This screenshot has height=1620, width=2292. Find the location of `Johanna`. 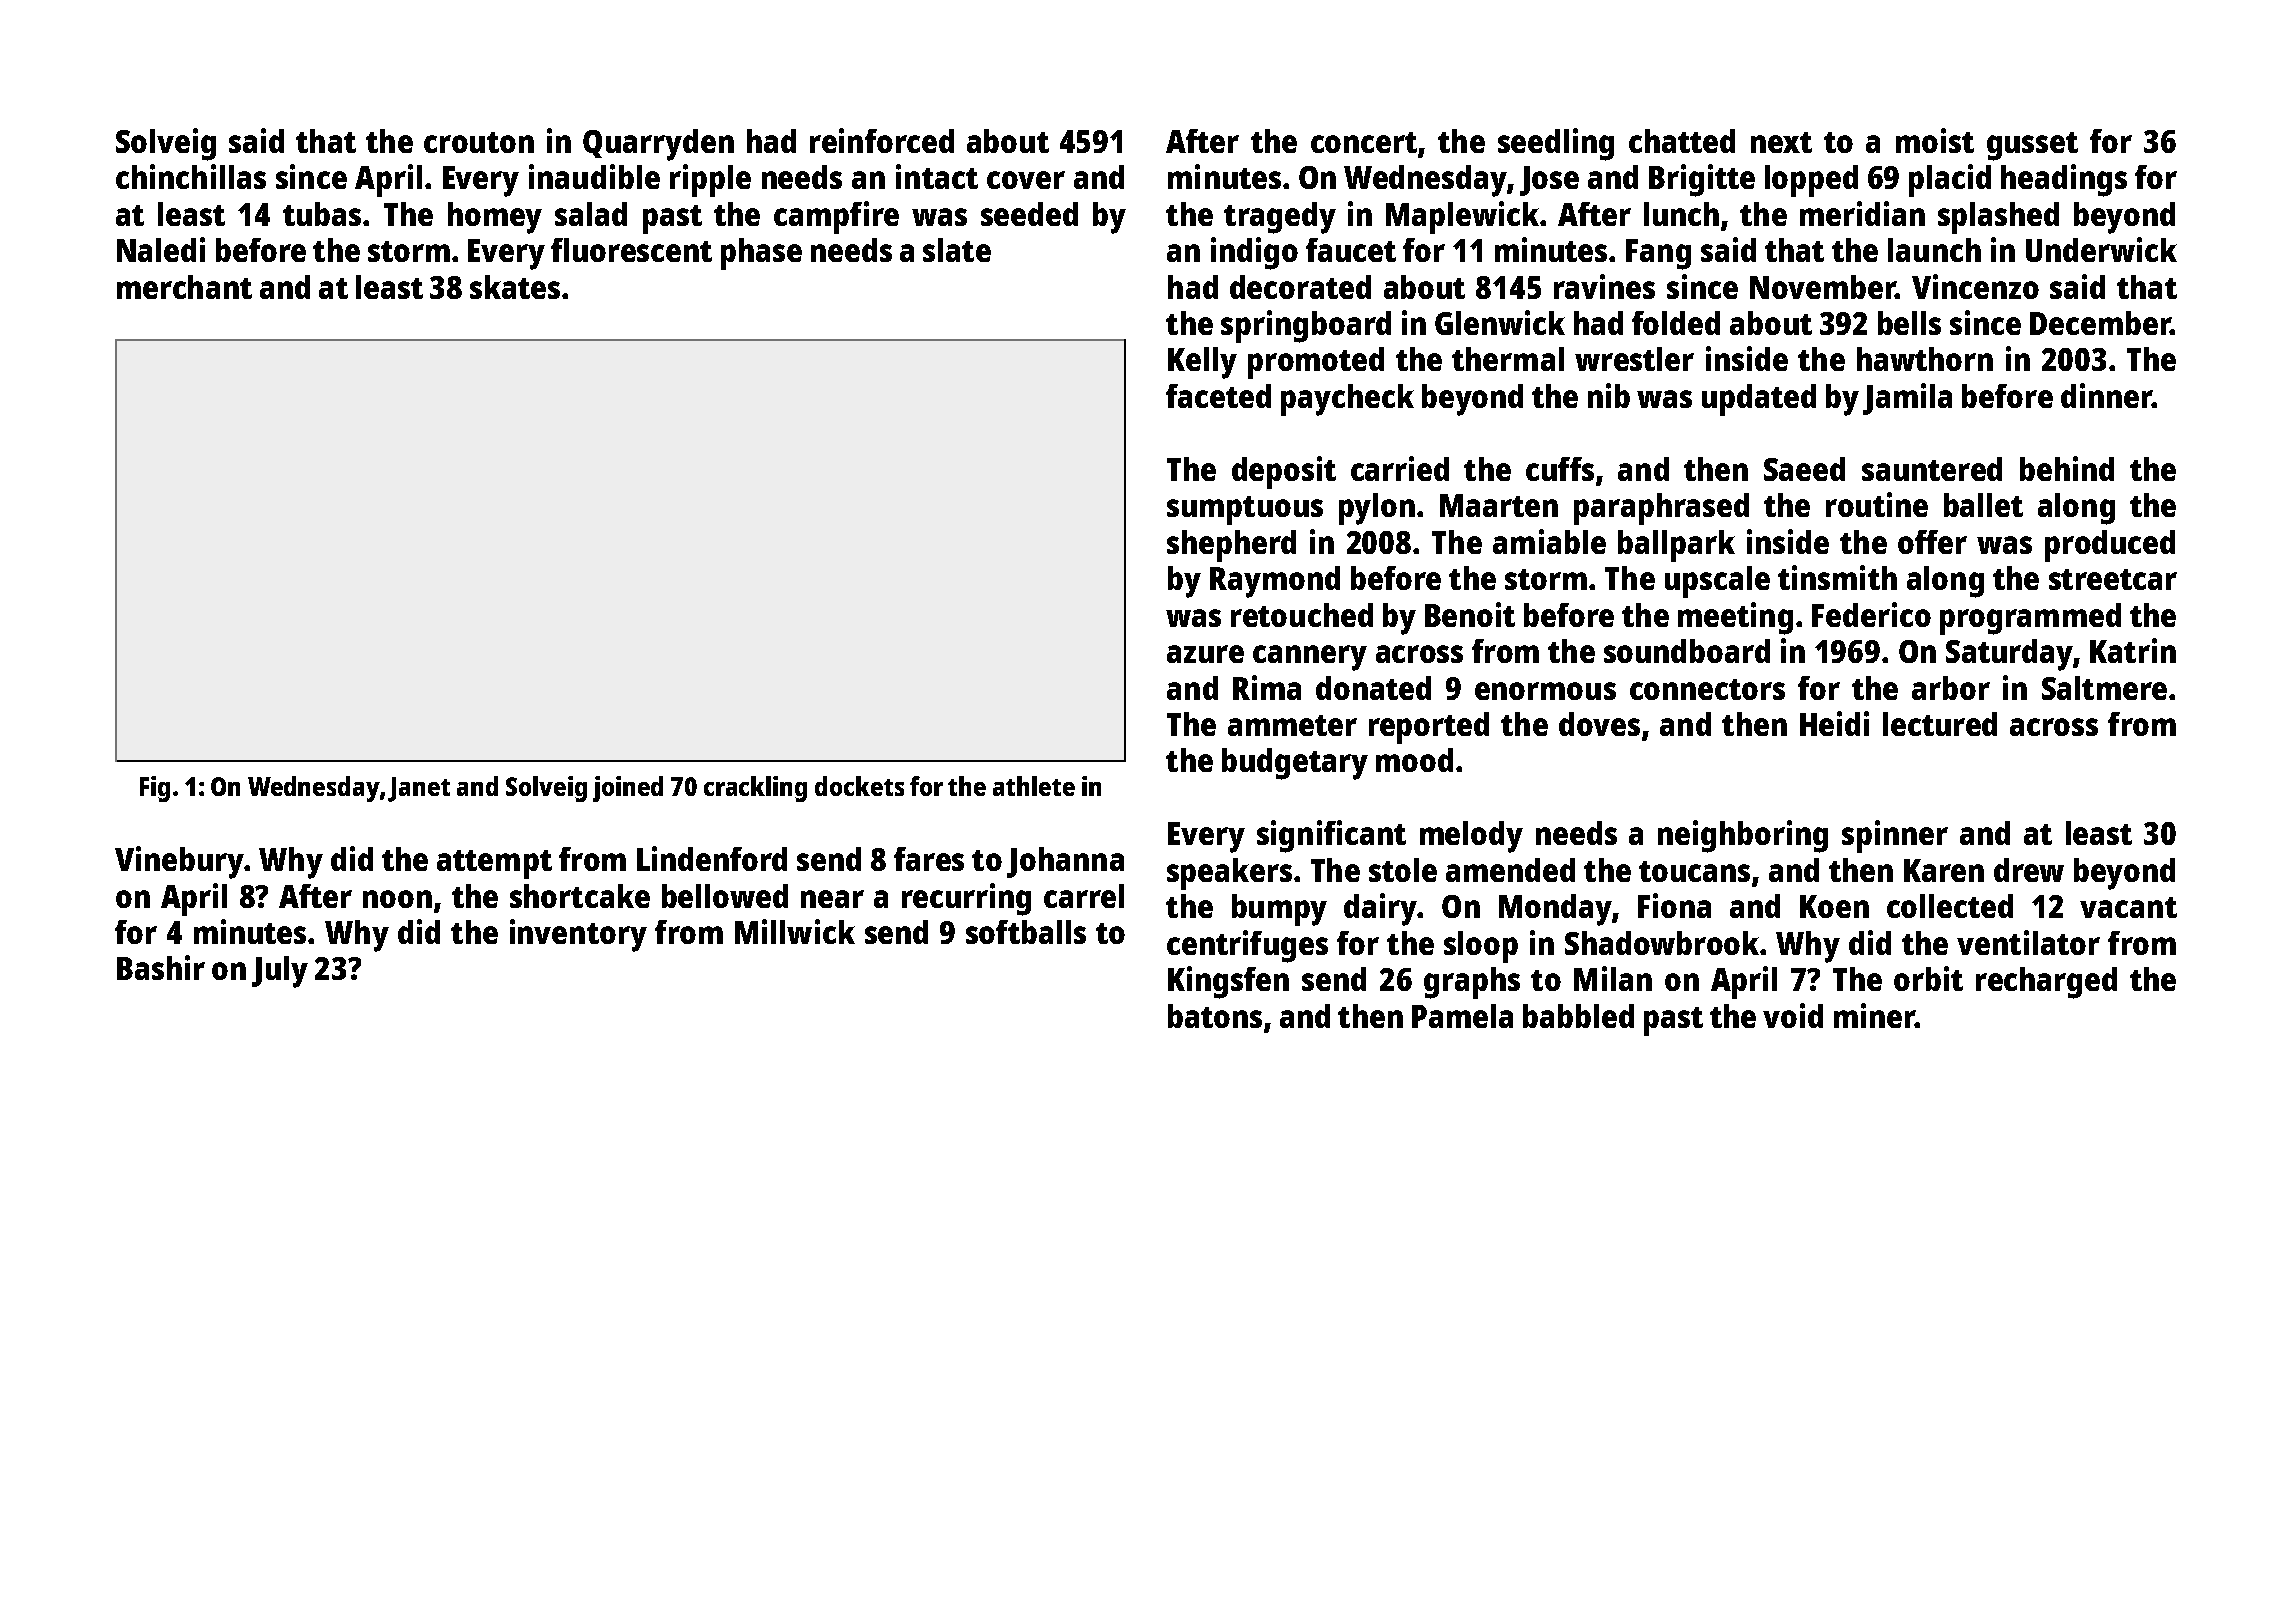

Johanna is located at coordinates (1065, 862).
